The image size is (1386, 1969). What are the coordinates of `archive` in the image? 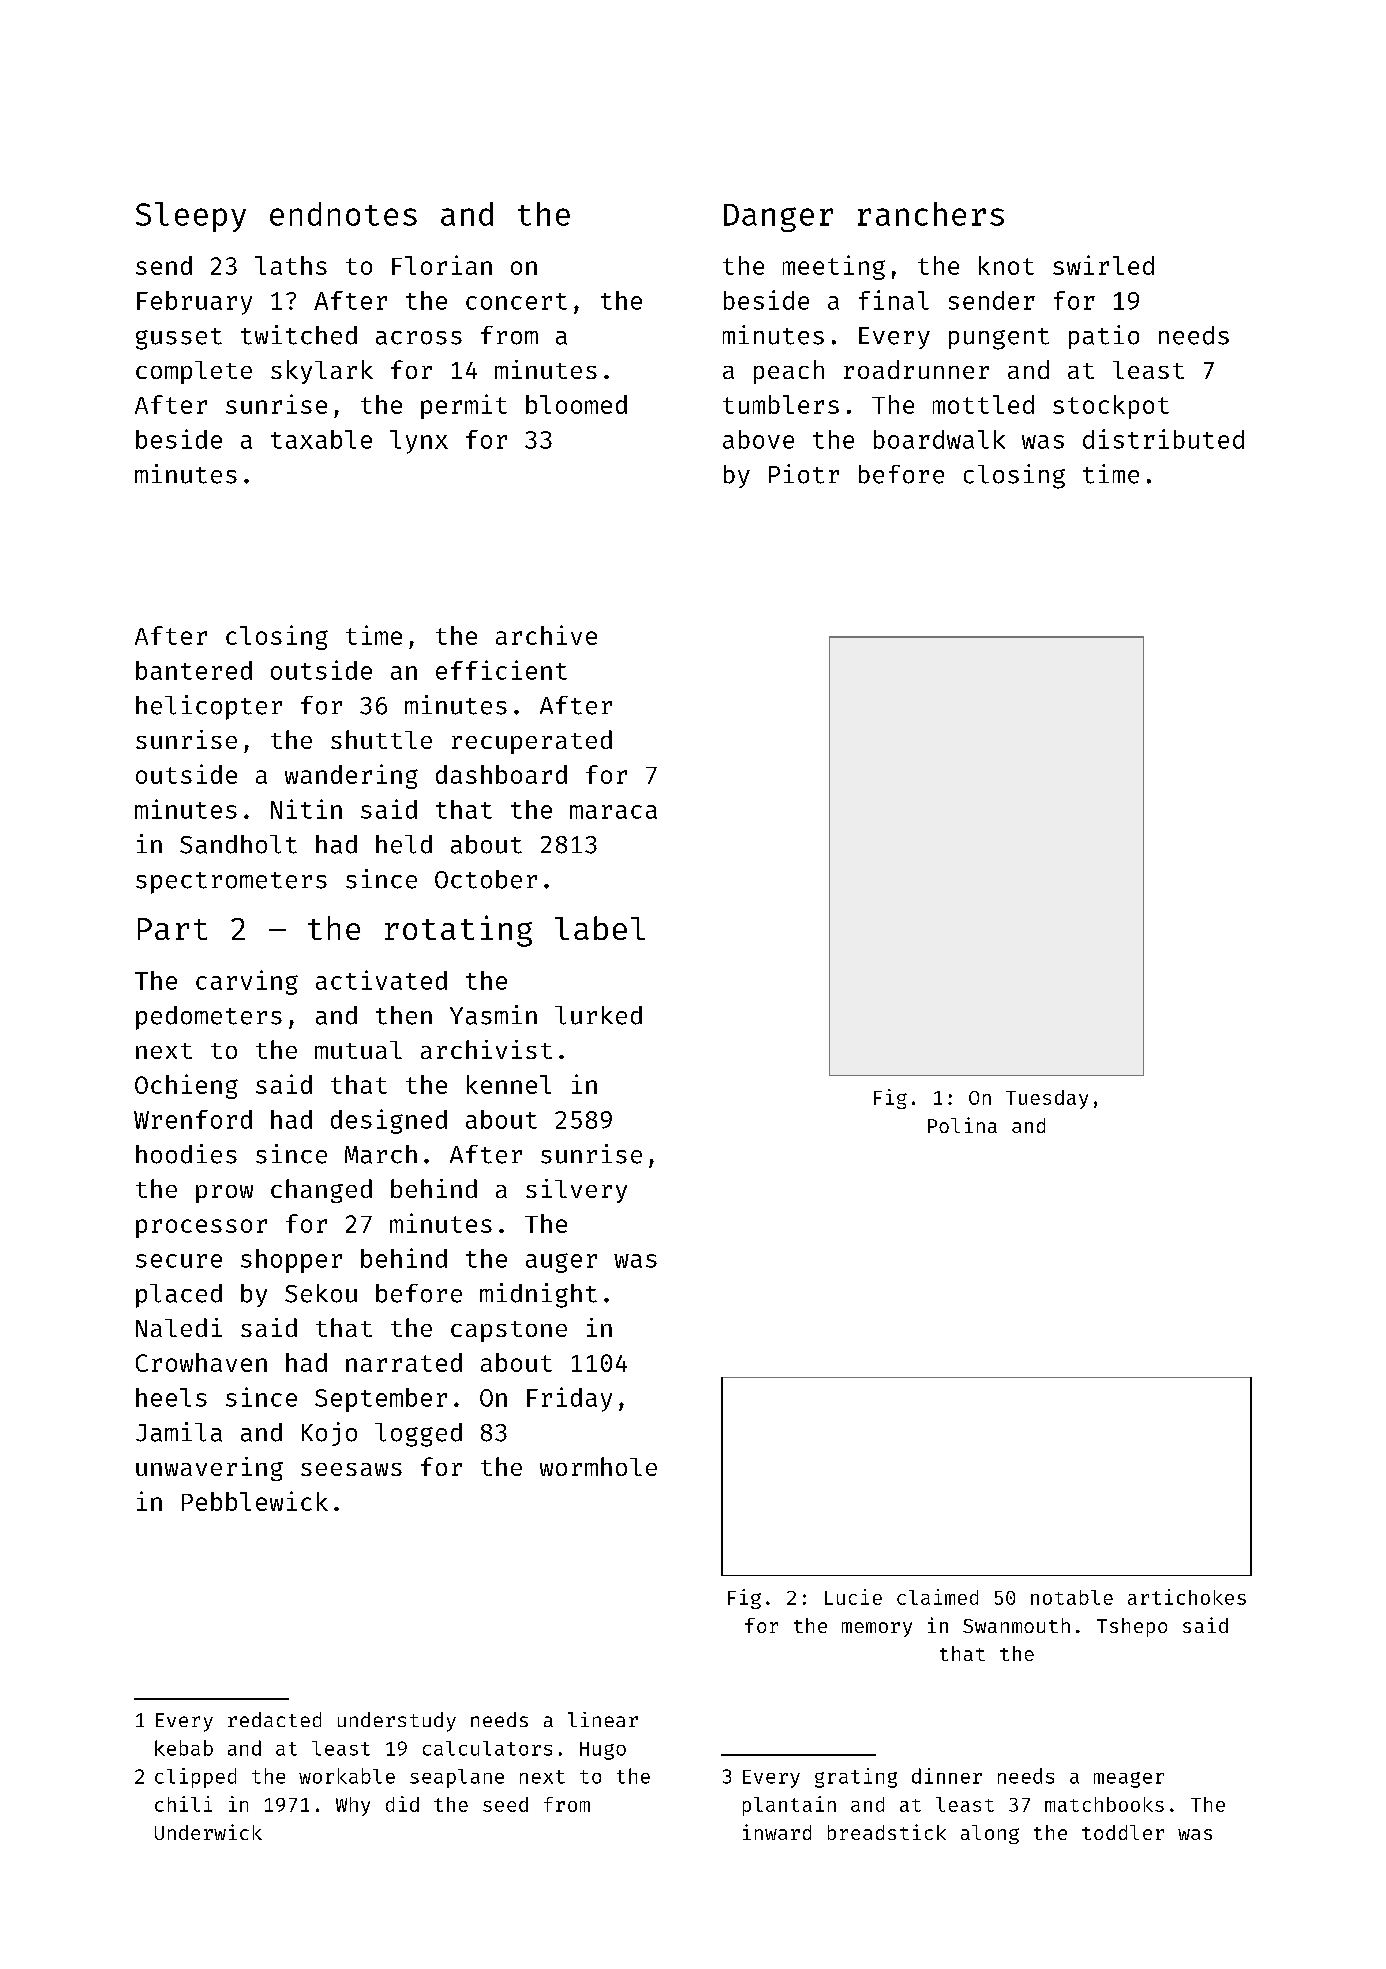 It's located at (546, 635).
